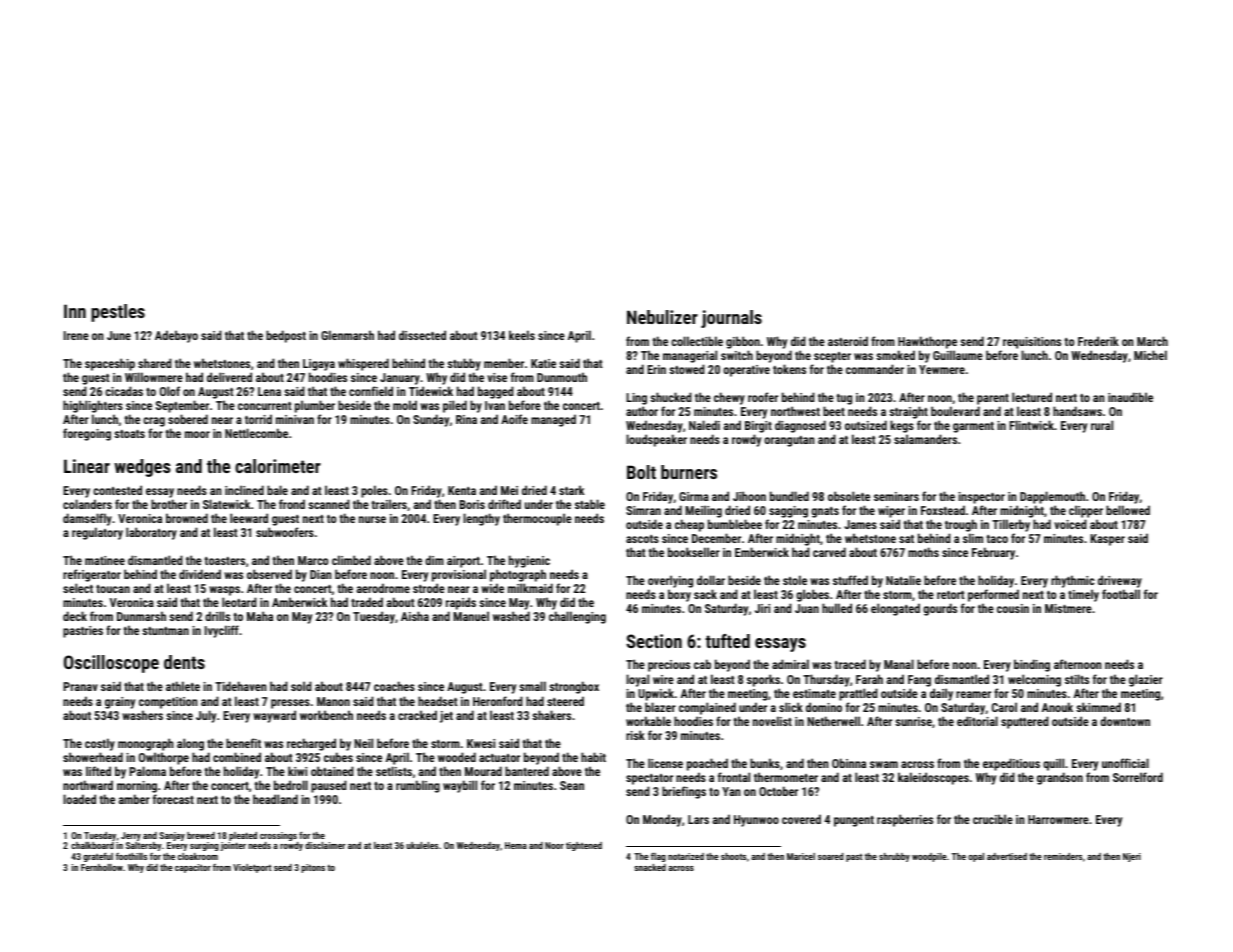  I want to click on boulevard, so click(955, 411).
